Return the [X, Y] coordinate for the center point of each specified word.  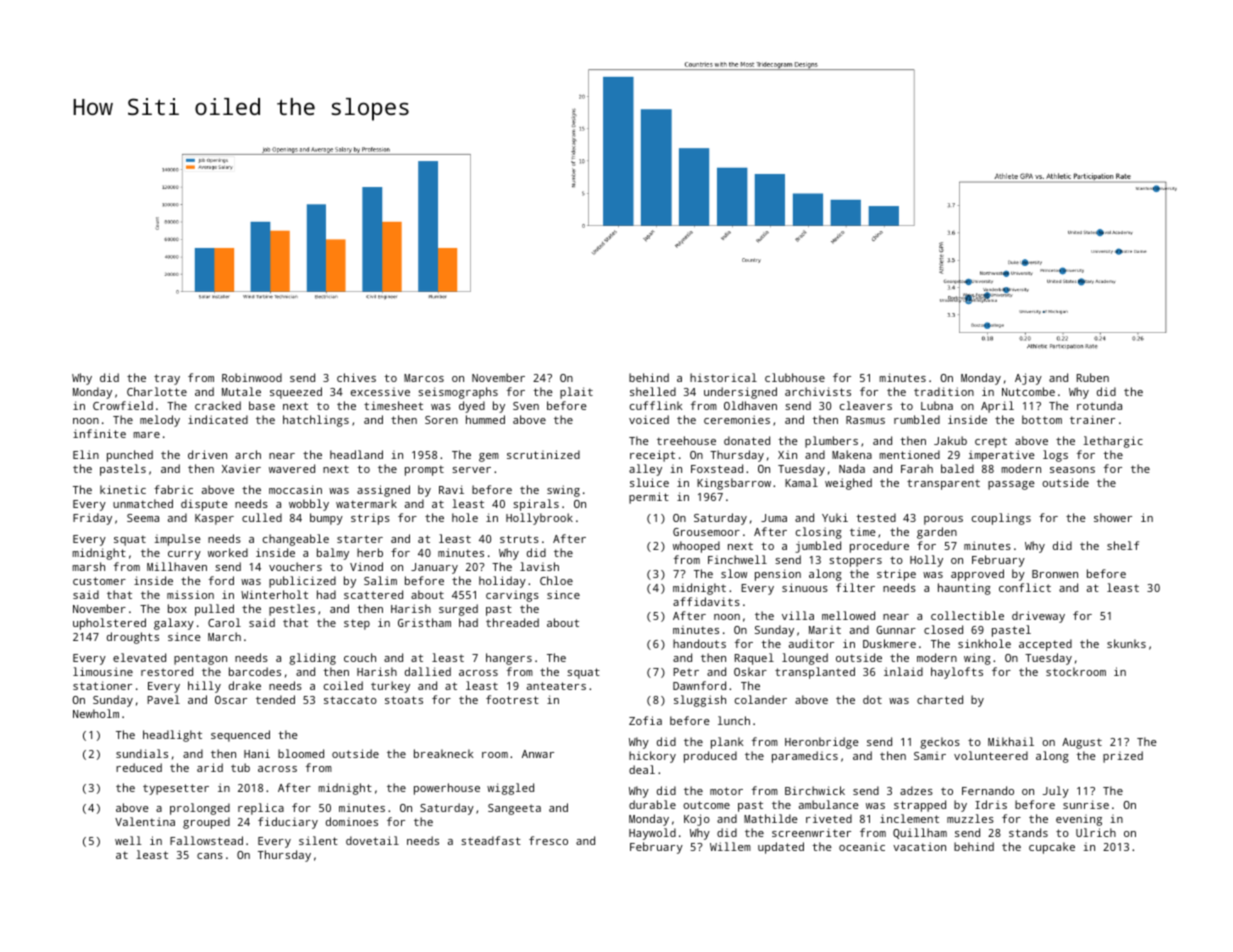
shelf [1123, 545]
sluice [649, 482]
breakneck [444, 753]
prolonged [200, 809]
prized [1123, 757]
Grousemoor [706, 532]
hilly [204, 687]
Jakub [950, 440]
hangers [509, 659]
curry [184, 555]
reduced [139, 767]
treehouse [686, 440]
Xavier [241, 469]
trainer [1092, 419]
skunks [1126, 643]
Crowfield [123, 405]
